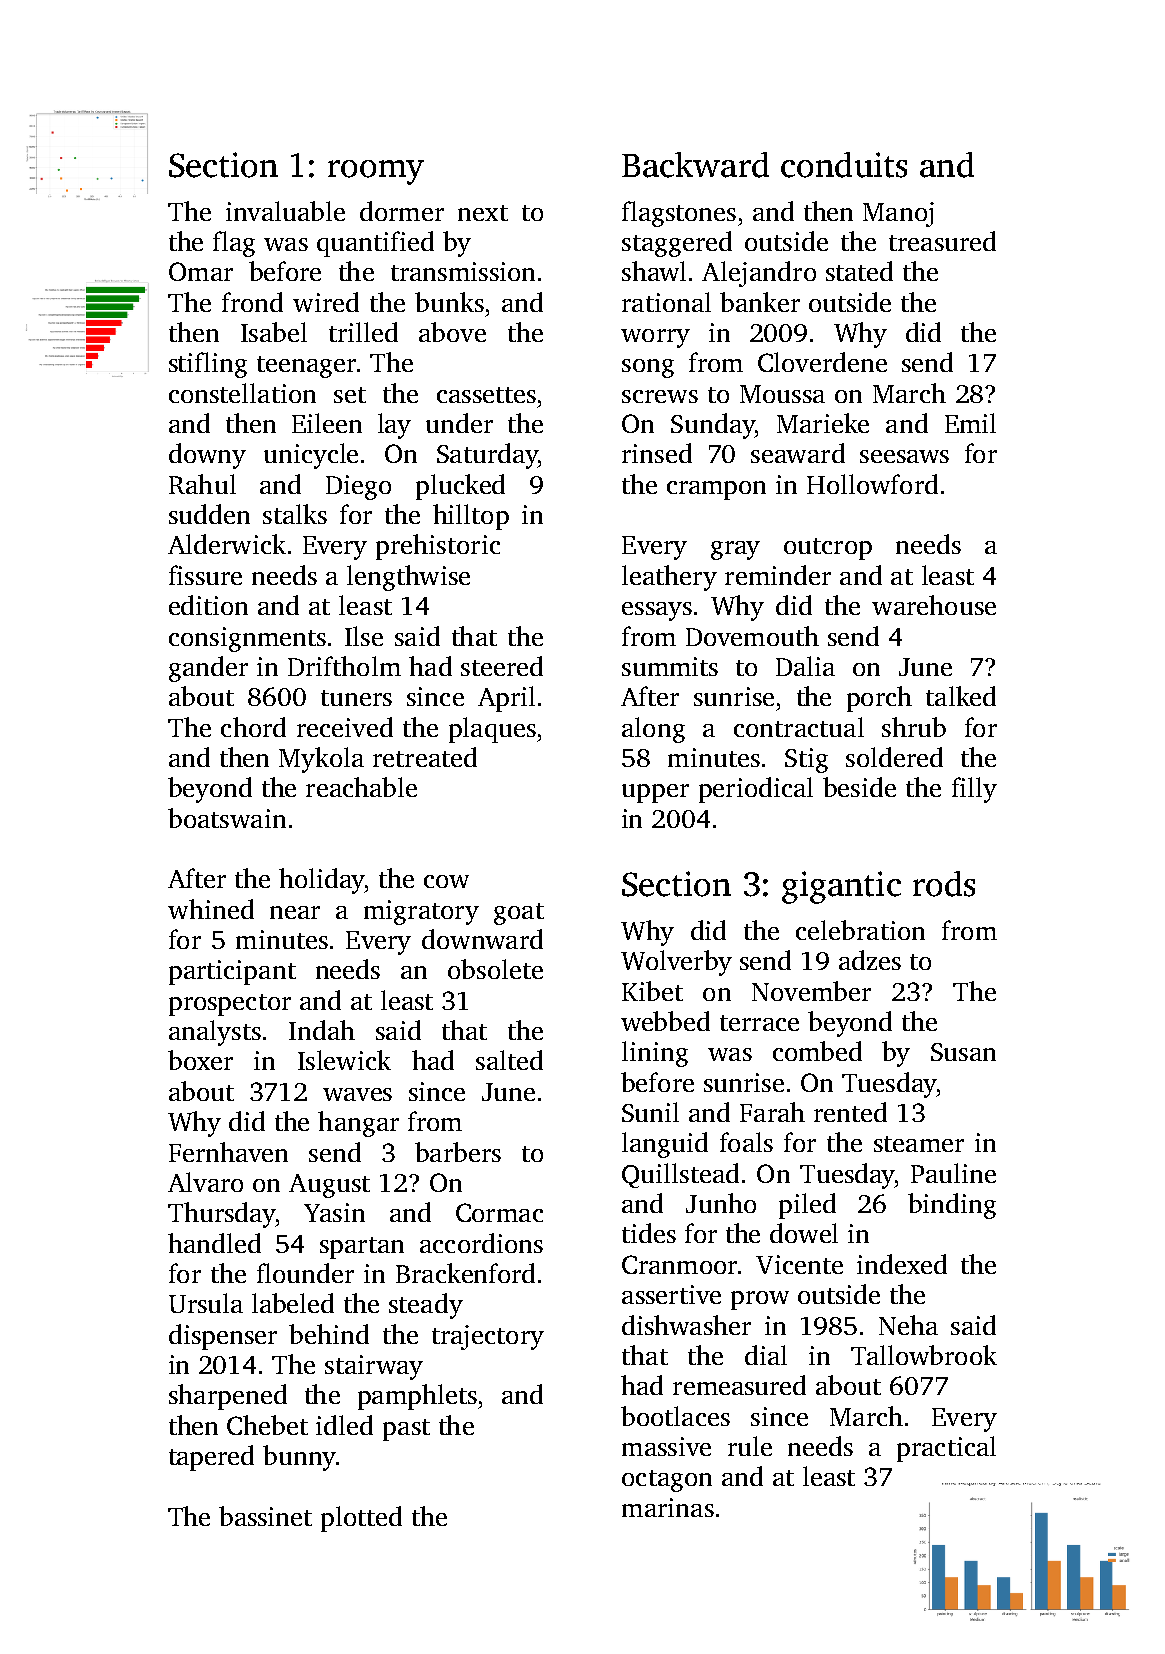 This page has width=1165, height=1654. What do you see at coordinates (914, 727) in the page?
I see `shrub` at bounding box center [914, 727].
